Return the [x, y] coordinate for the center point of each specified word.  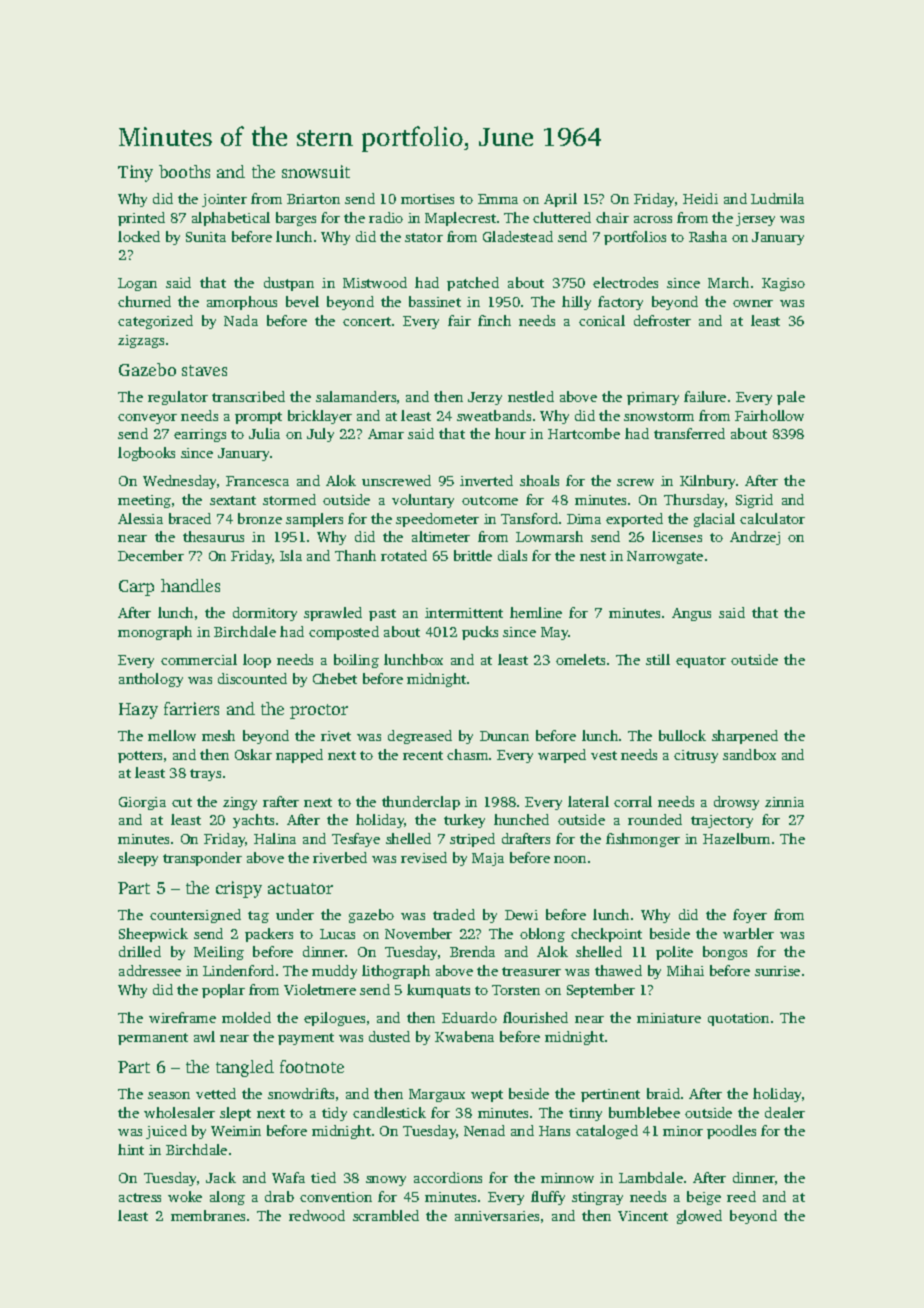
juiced [166, 1132]
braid [663, 1093]
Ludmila [777, 198]
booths [184, 171]
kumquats [438, 991]
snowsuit [316, 171]
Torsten [516, 990]
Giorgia [142, 803]
